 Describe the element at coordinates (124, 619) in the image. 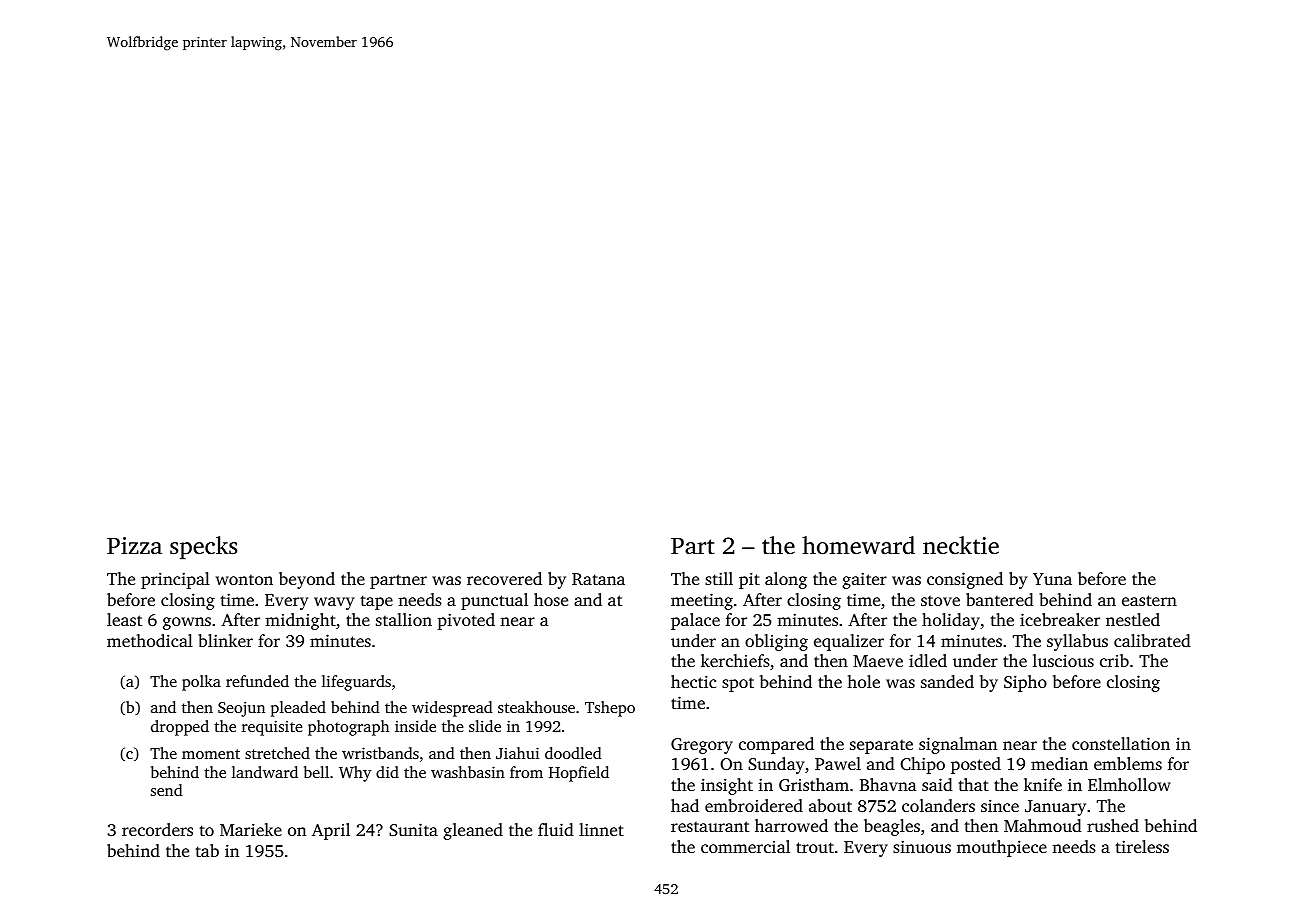

I see `least` at that location.
